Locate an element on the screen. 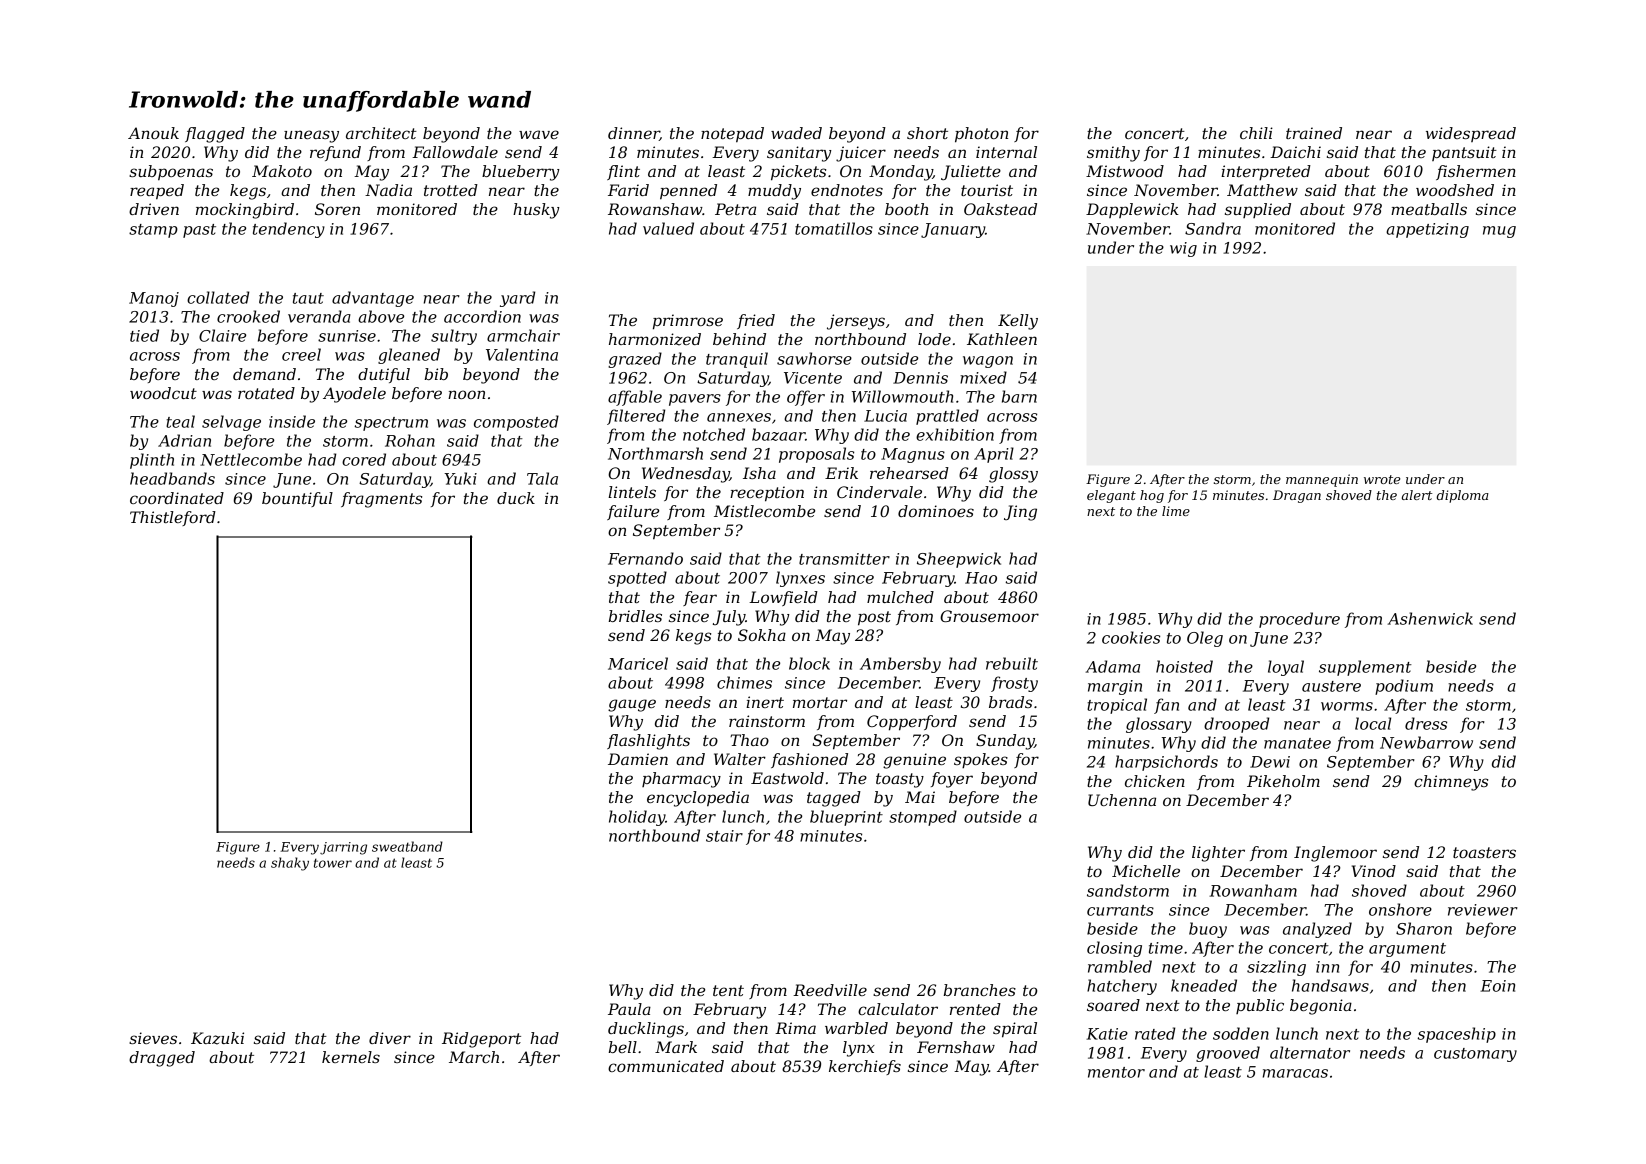 This screenshot has height=1164, width=1646. yard is located at coordinates (517, 299).
